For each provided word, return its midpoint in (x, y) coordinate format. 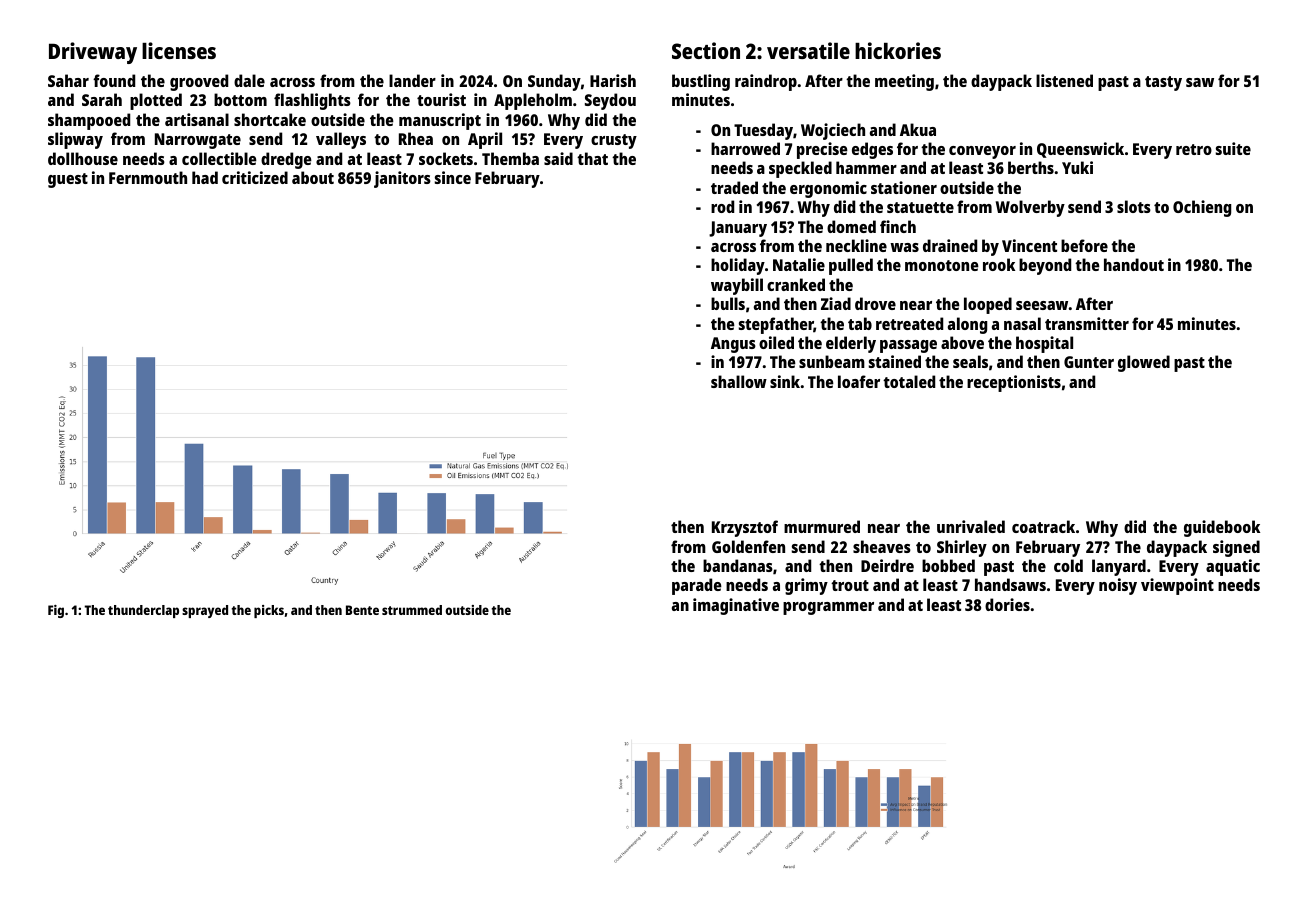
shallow (739, 381)
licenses (179, 50)
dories (1007, 604)
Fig (56, 611)
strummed (412, 610)
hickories (898, 50)
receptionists (1014, 383)
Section (706, 50)
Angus (733, 345)
